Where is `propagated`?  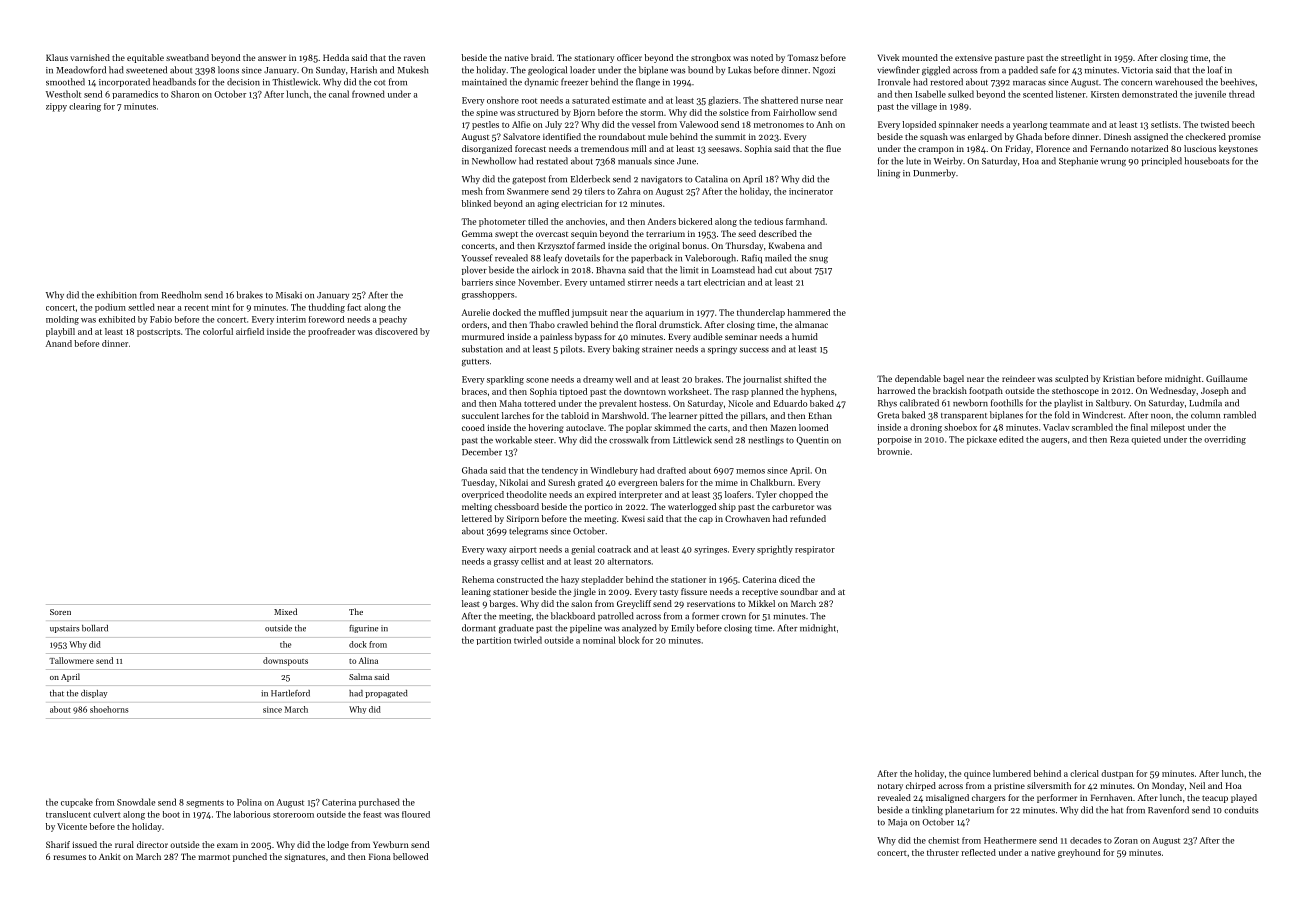
propagated is located at coordinates (386, 694).
